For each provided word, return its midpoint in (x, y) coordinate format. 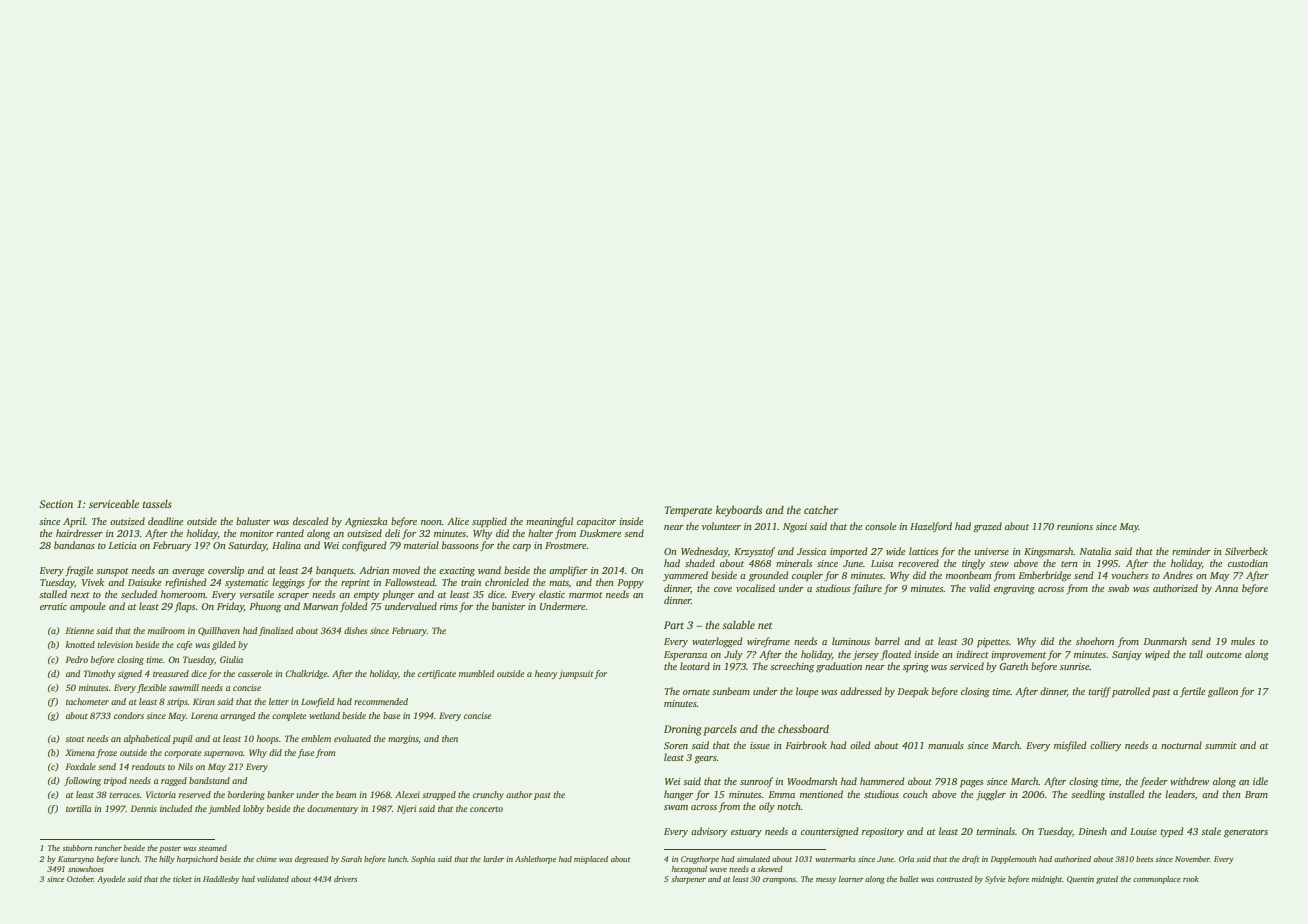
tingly (973, 564)
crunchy (488, 795)
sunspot (112, 572)
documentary (332, 809)
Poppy (630, 584)
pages (971, 784)
